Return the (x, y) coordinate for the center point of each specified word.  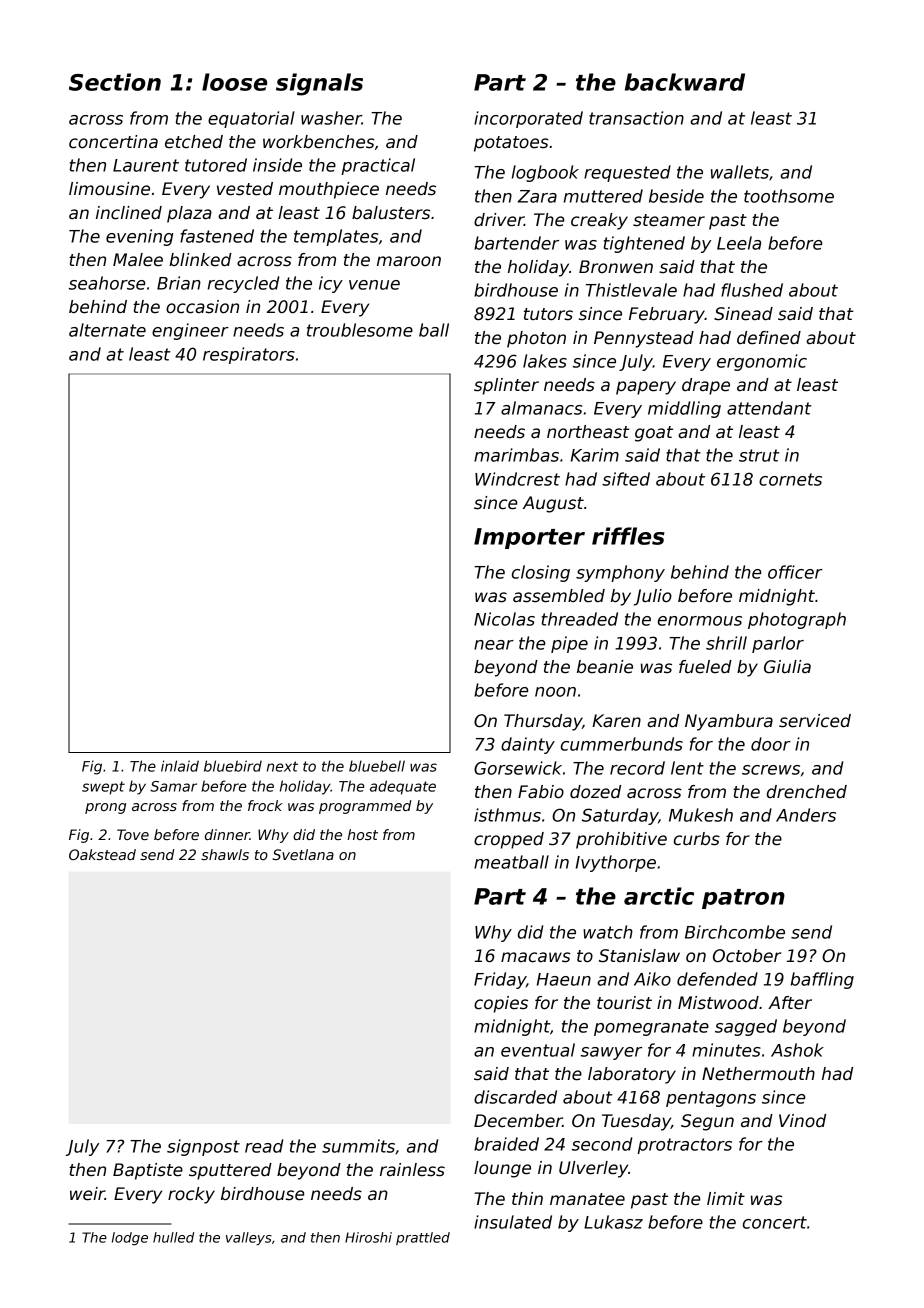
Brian (179, 283)
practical (378, 166)
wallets (740, 172)
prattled (423, 1238)
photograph (797, 620)
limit (726, 1198)
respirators (249, 355)
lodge (130, 1238)
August (553, 504)
